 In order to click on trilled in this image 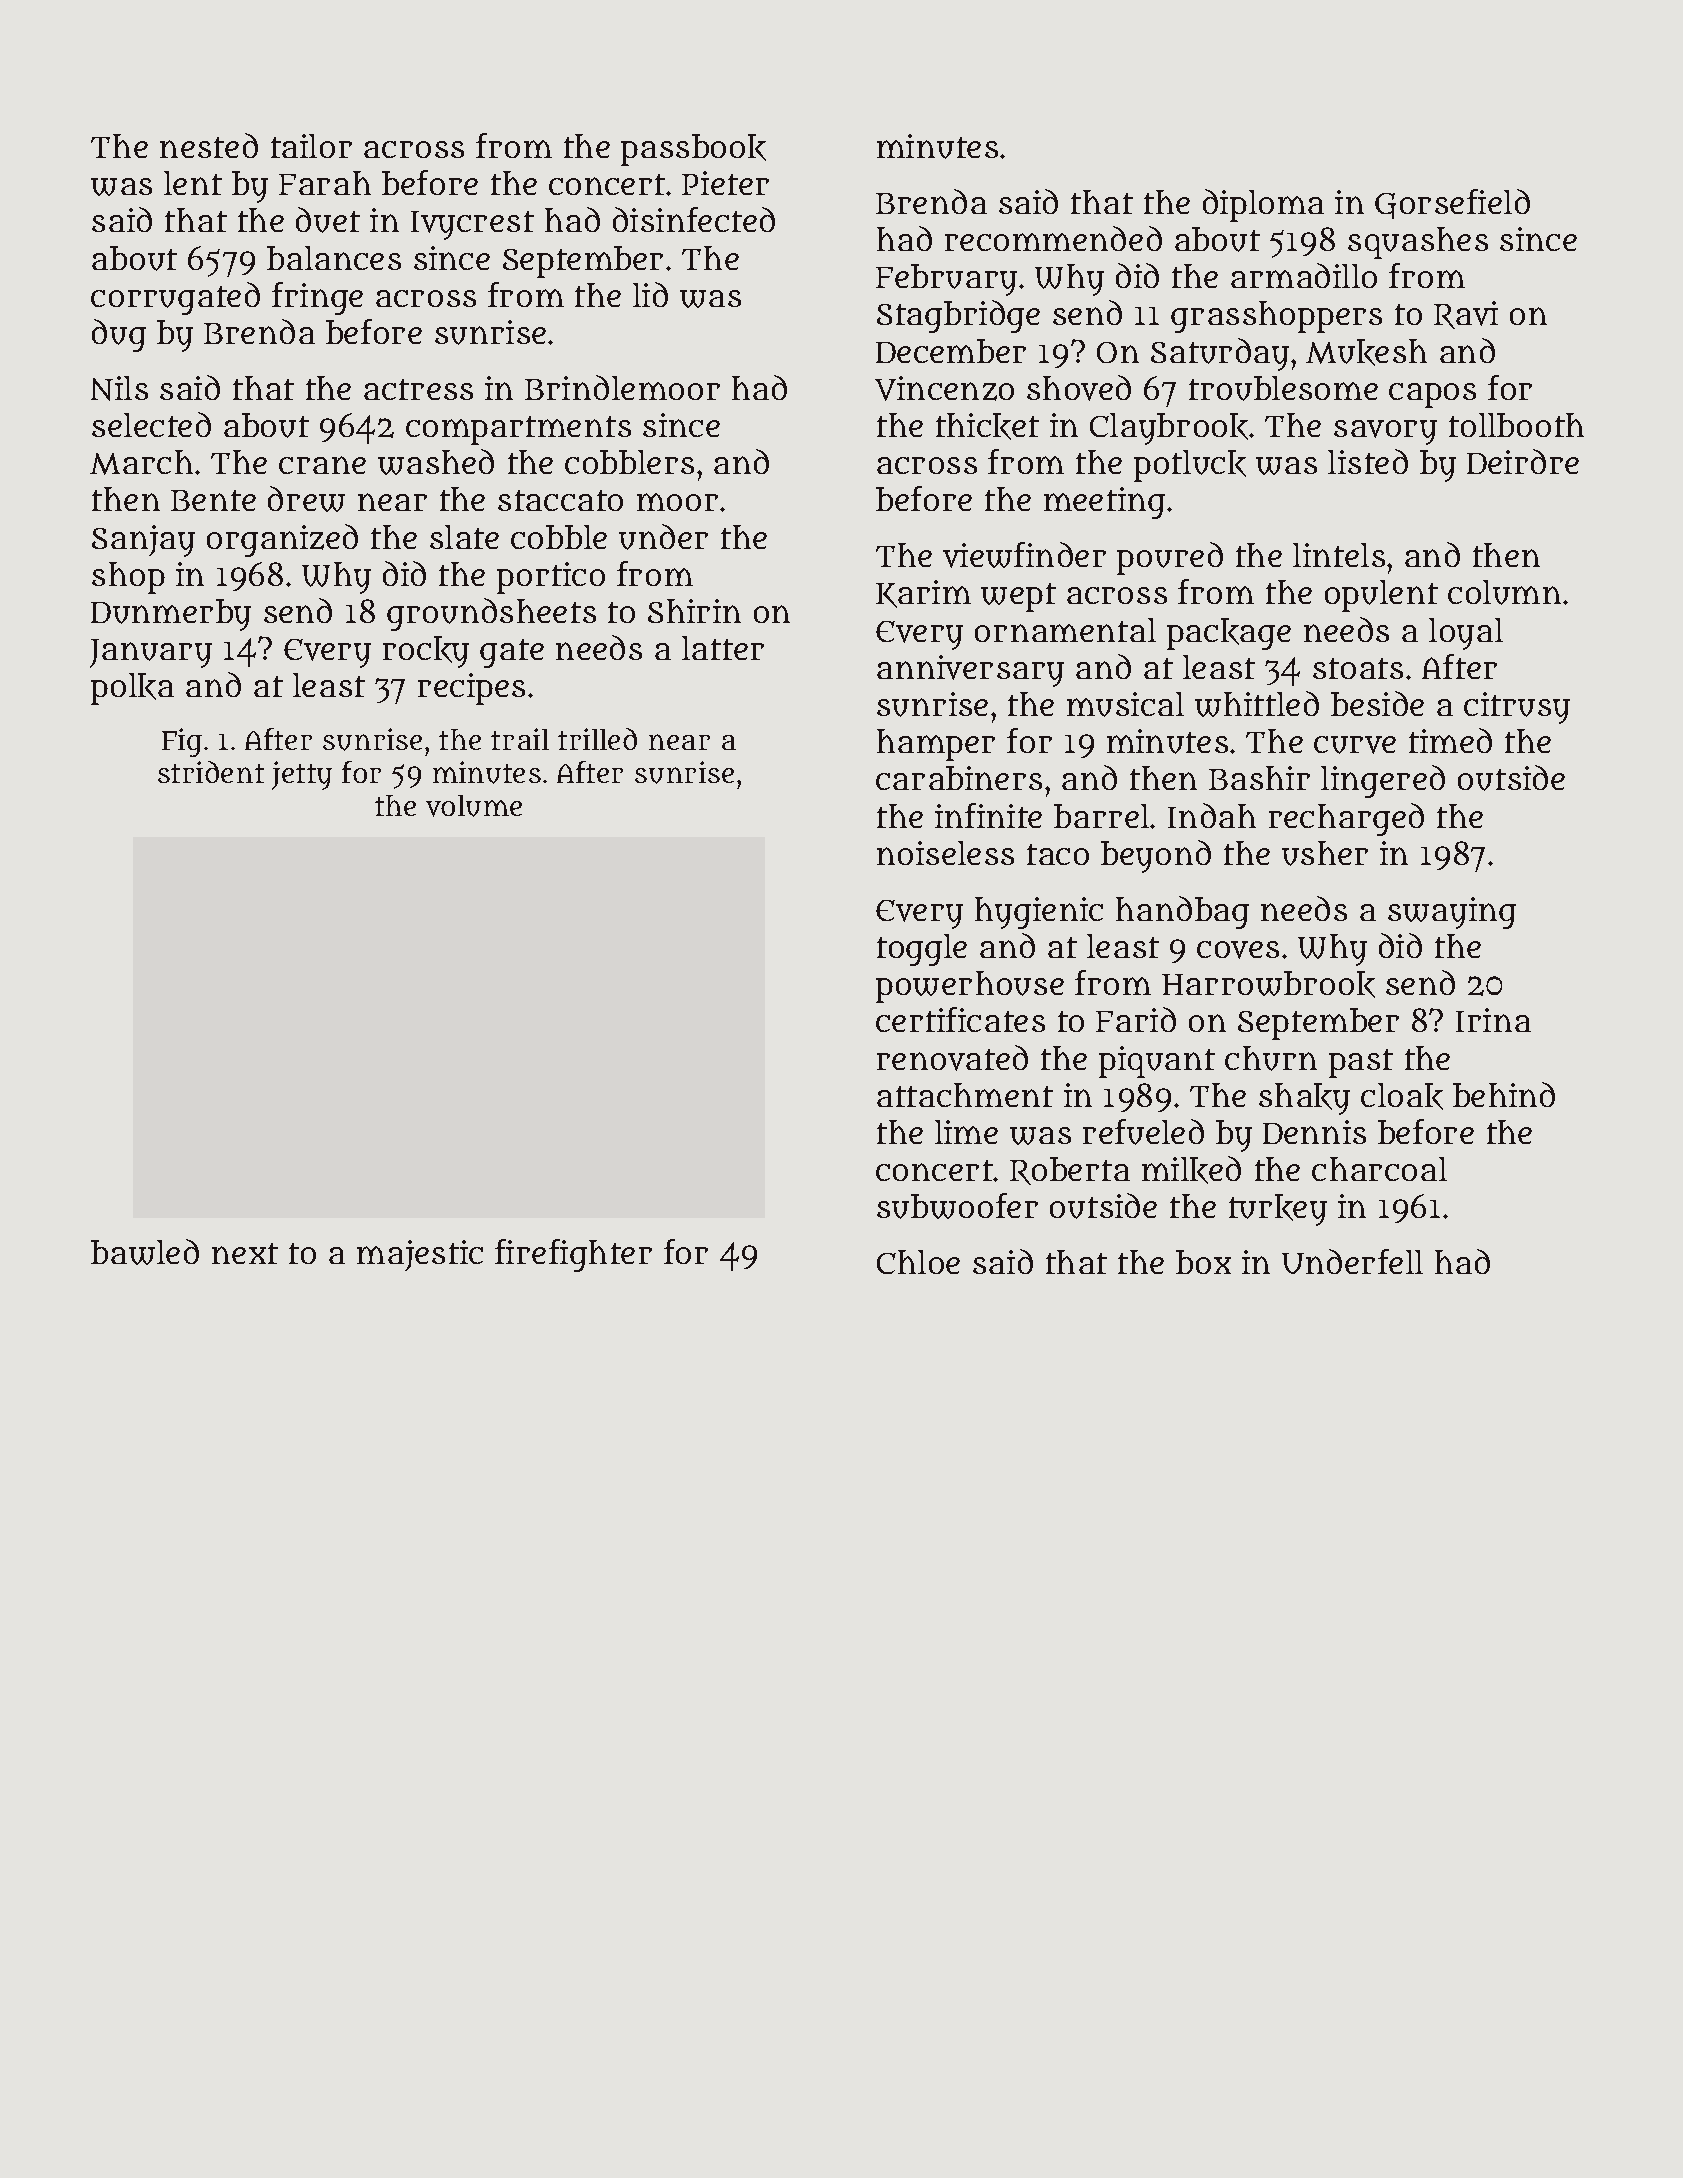, I will do `click(597, 739)`.
